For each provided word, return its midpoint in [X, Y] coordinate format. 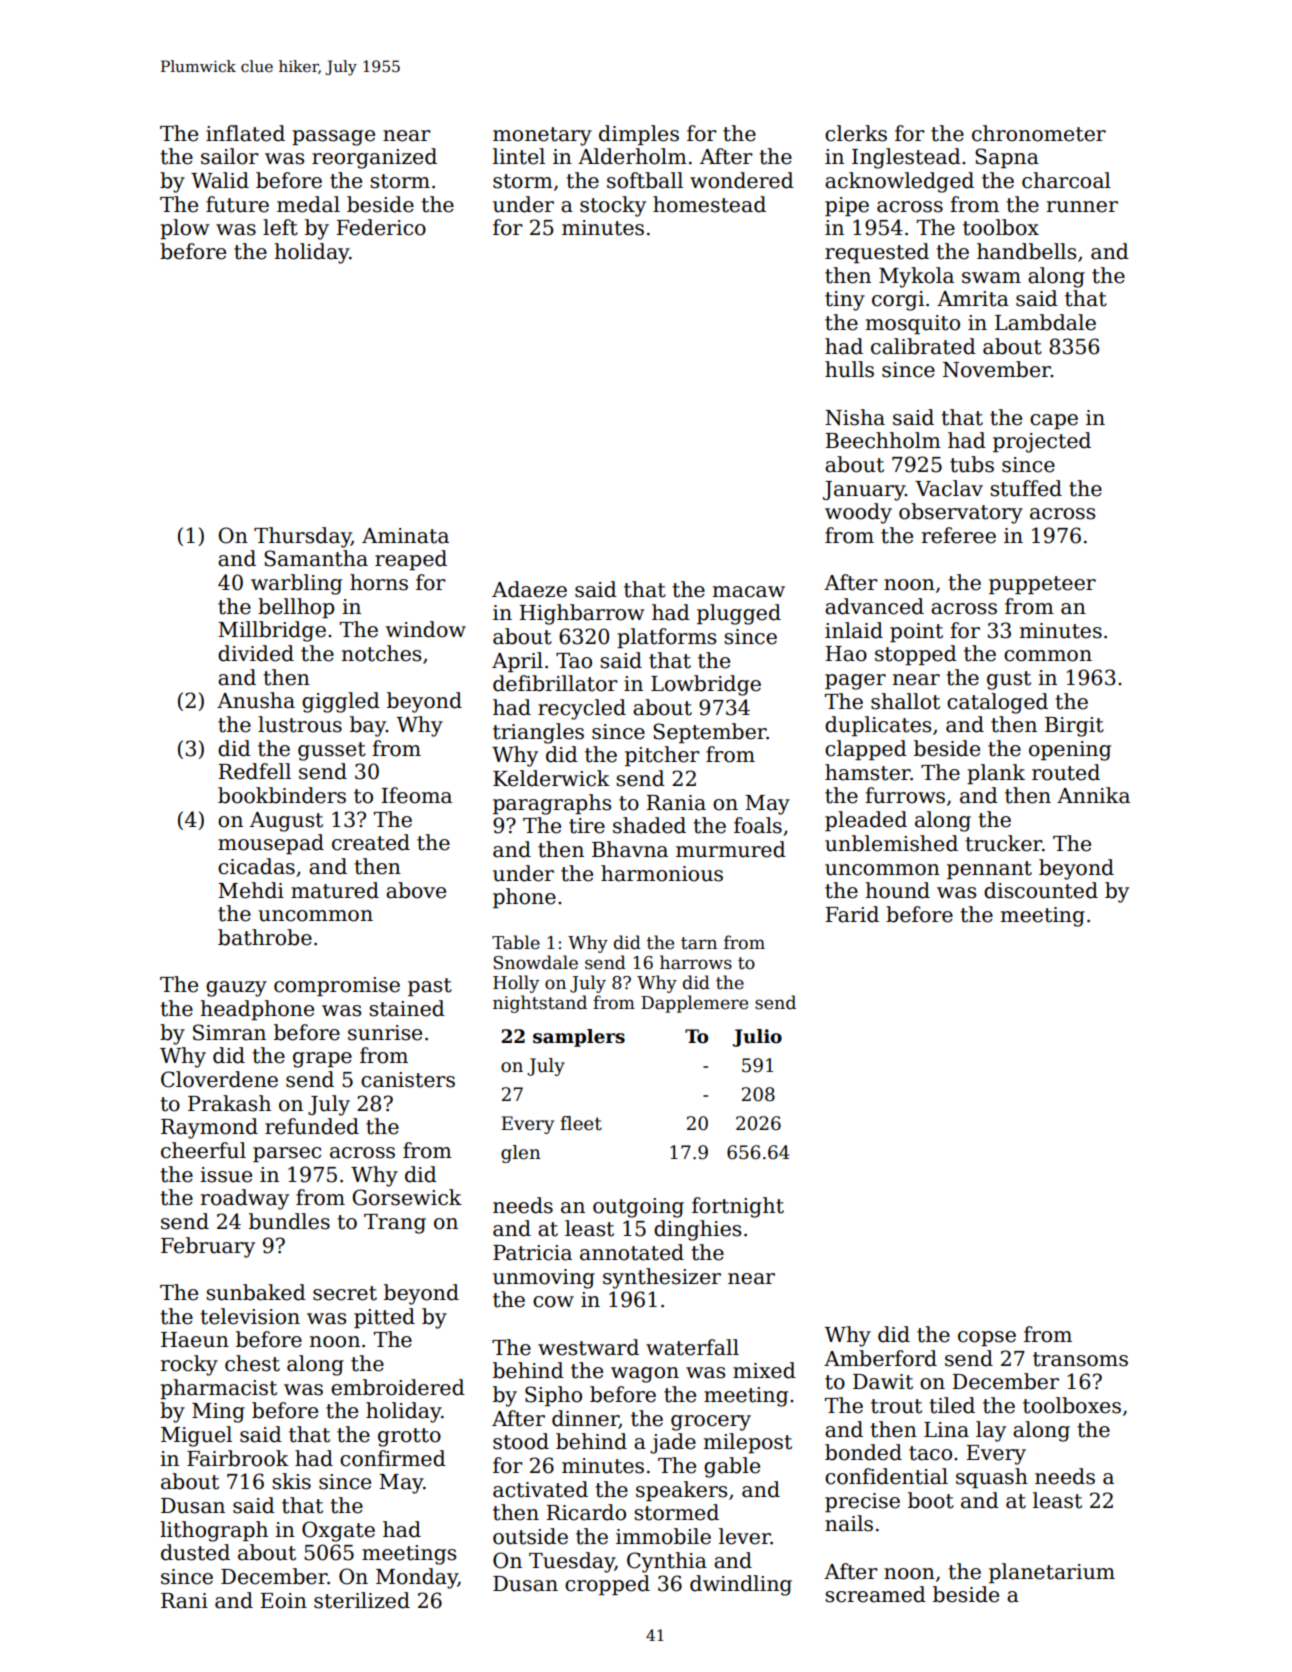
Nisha [855, 417]
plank [996, 774]
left [280, 227]
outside [530, 1536]
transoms [1080, 1359]
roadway [245, 1199]
